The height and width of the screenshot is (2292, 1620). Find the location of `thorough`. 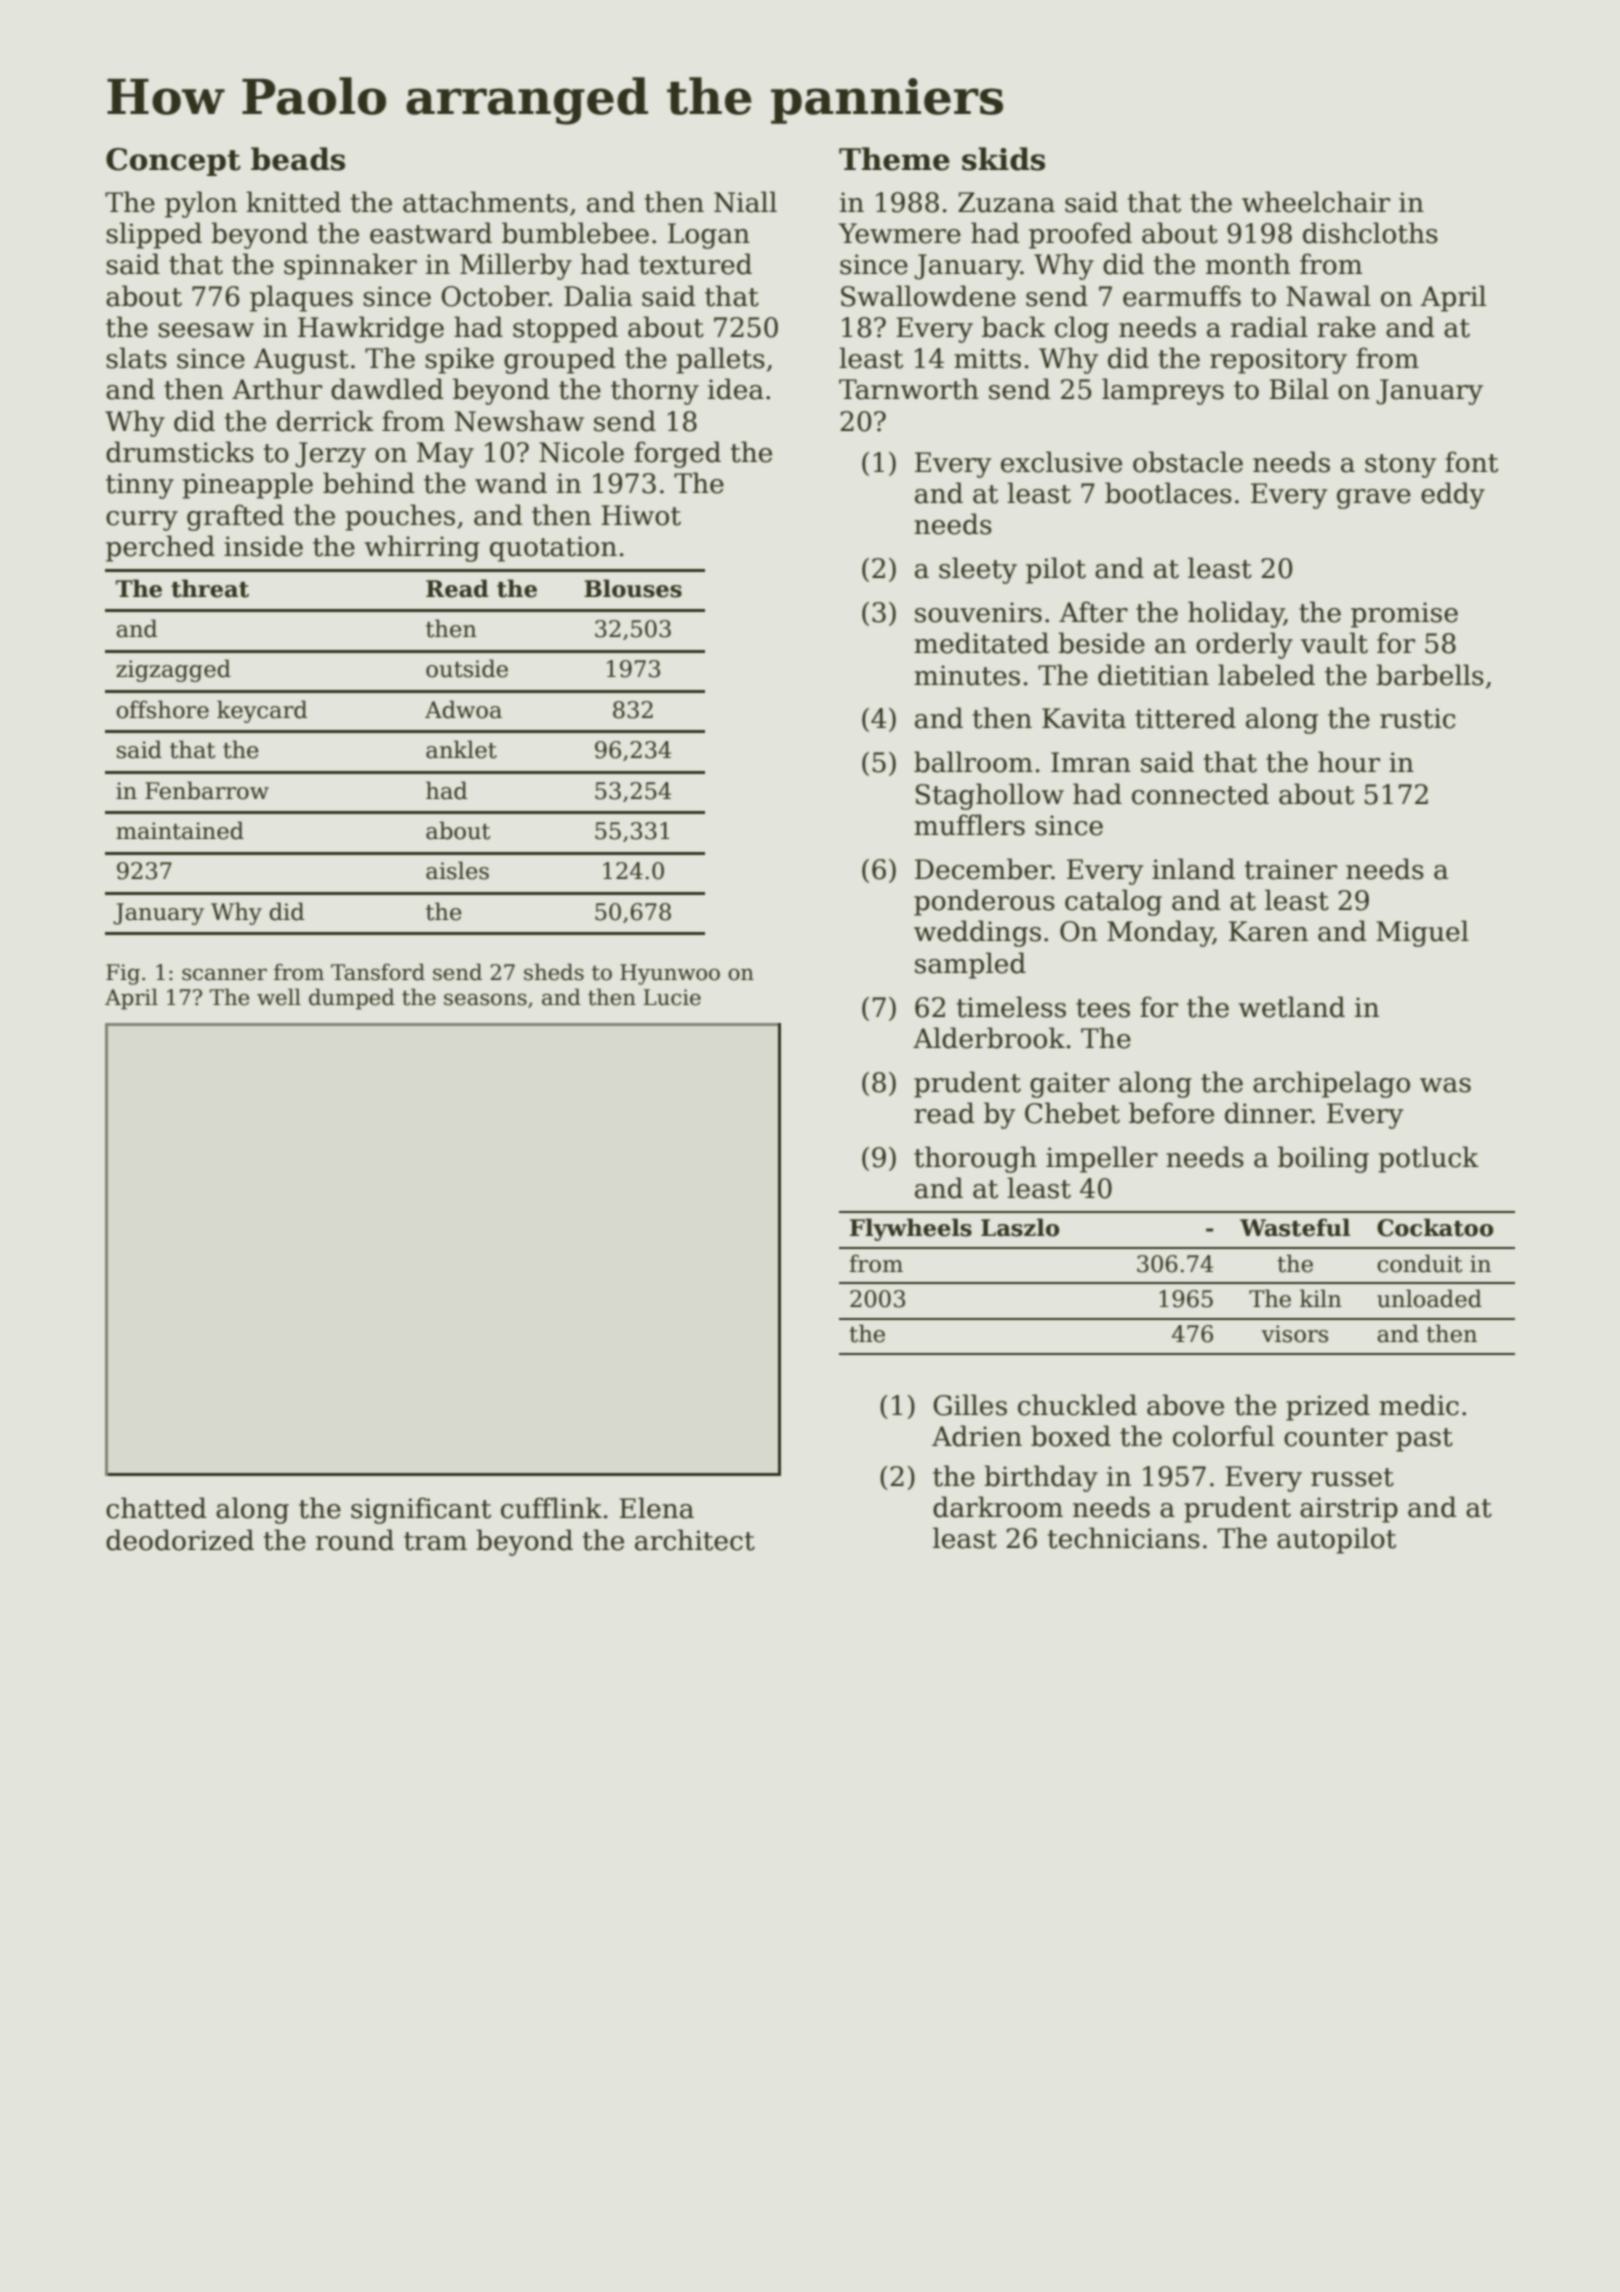

thorough is located at coordinates (975, 1159).
